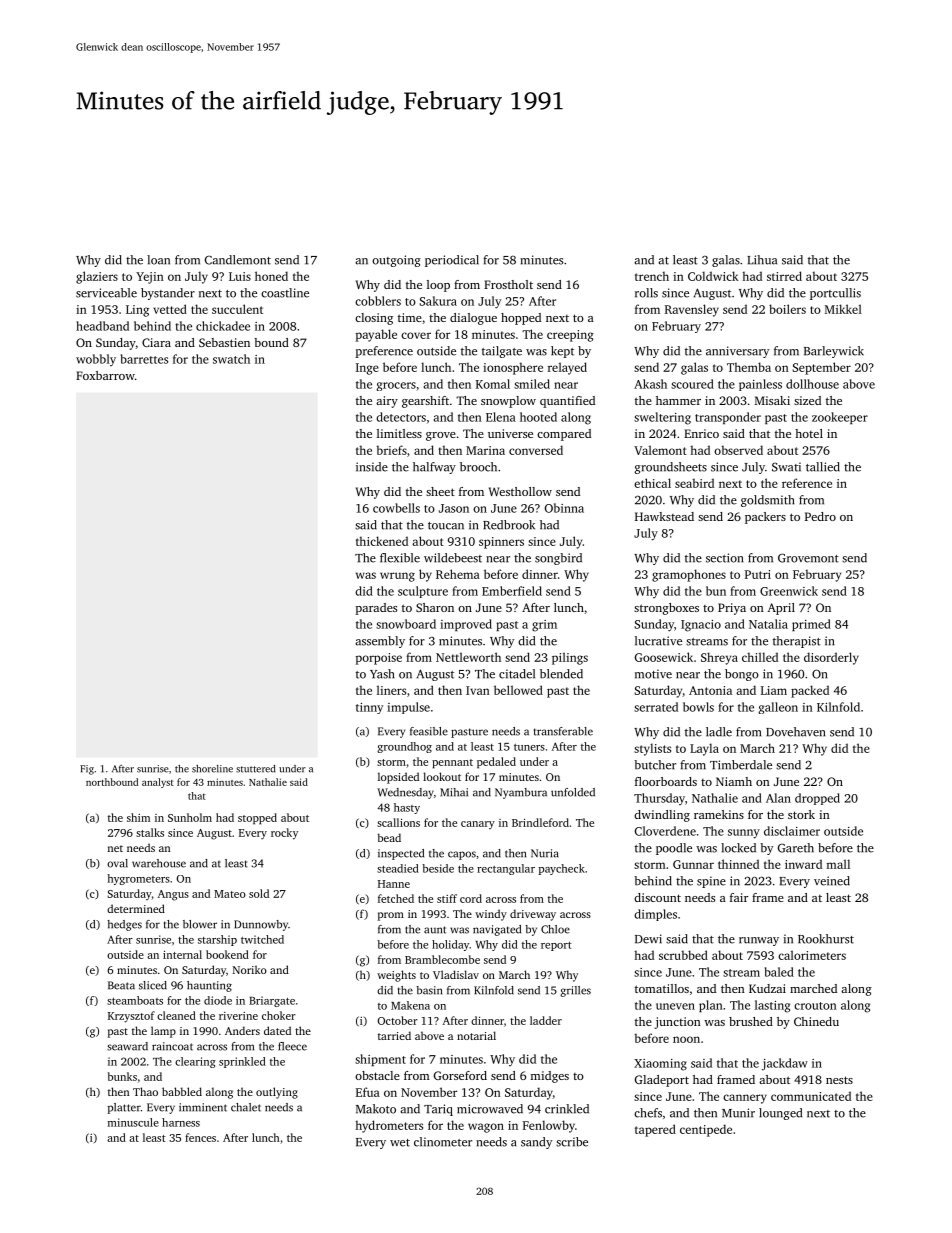 Image resolution: width=952 pixels, height=1233 pixels. I want to click on section, so click(724, 558).
